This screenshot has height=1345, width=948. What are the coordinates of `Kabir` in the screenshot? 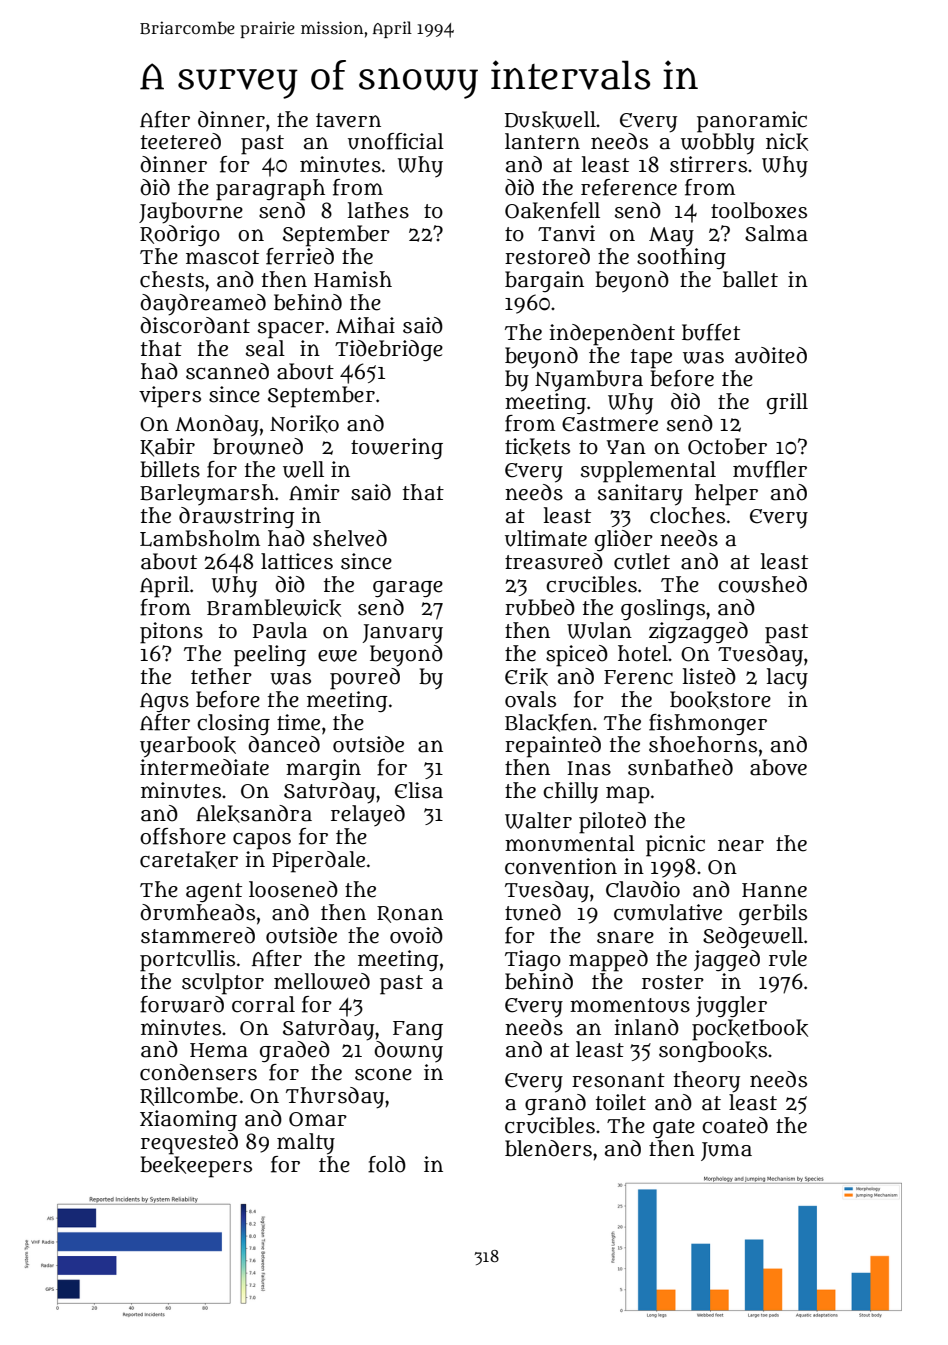 It's located at (167, 447).
